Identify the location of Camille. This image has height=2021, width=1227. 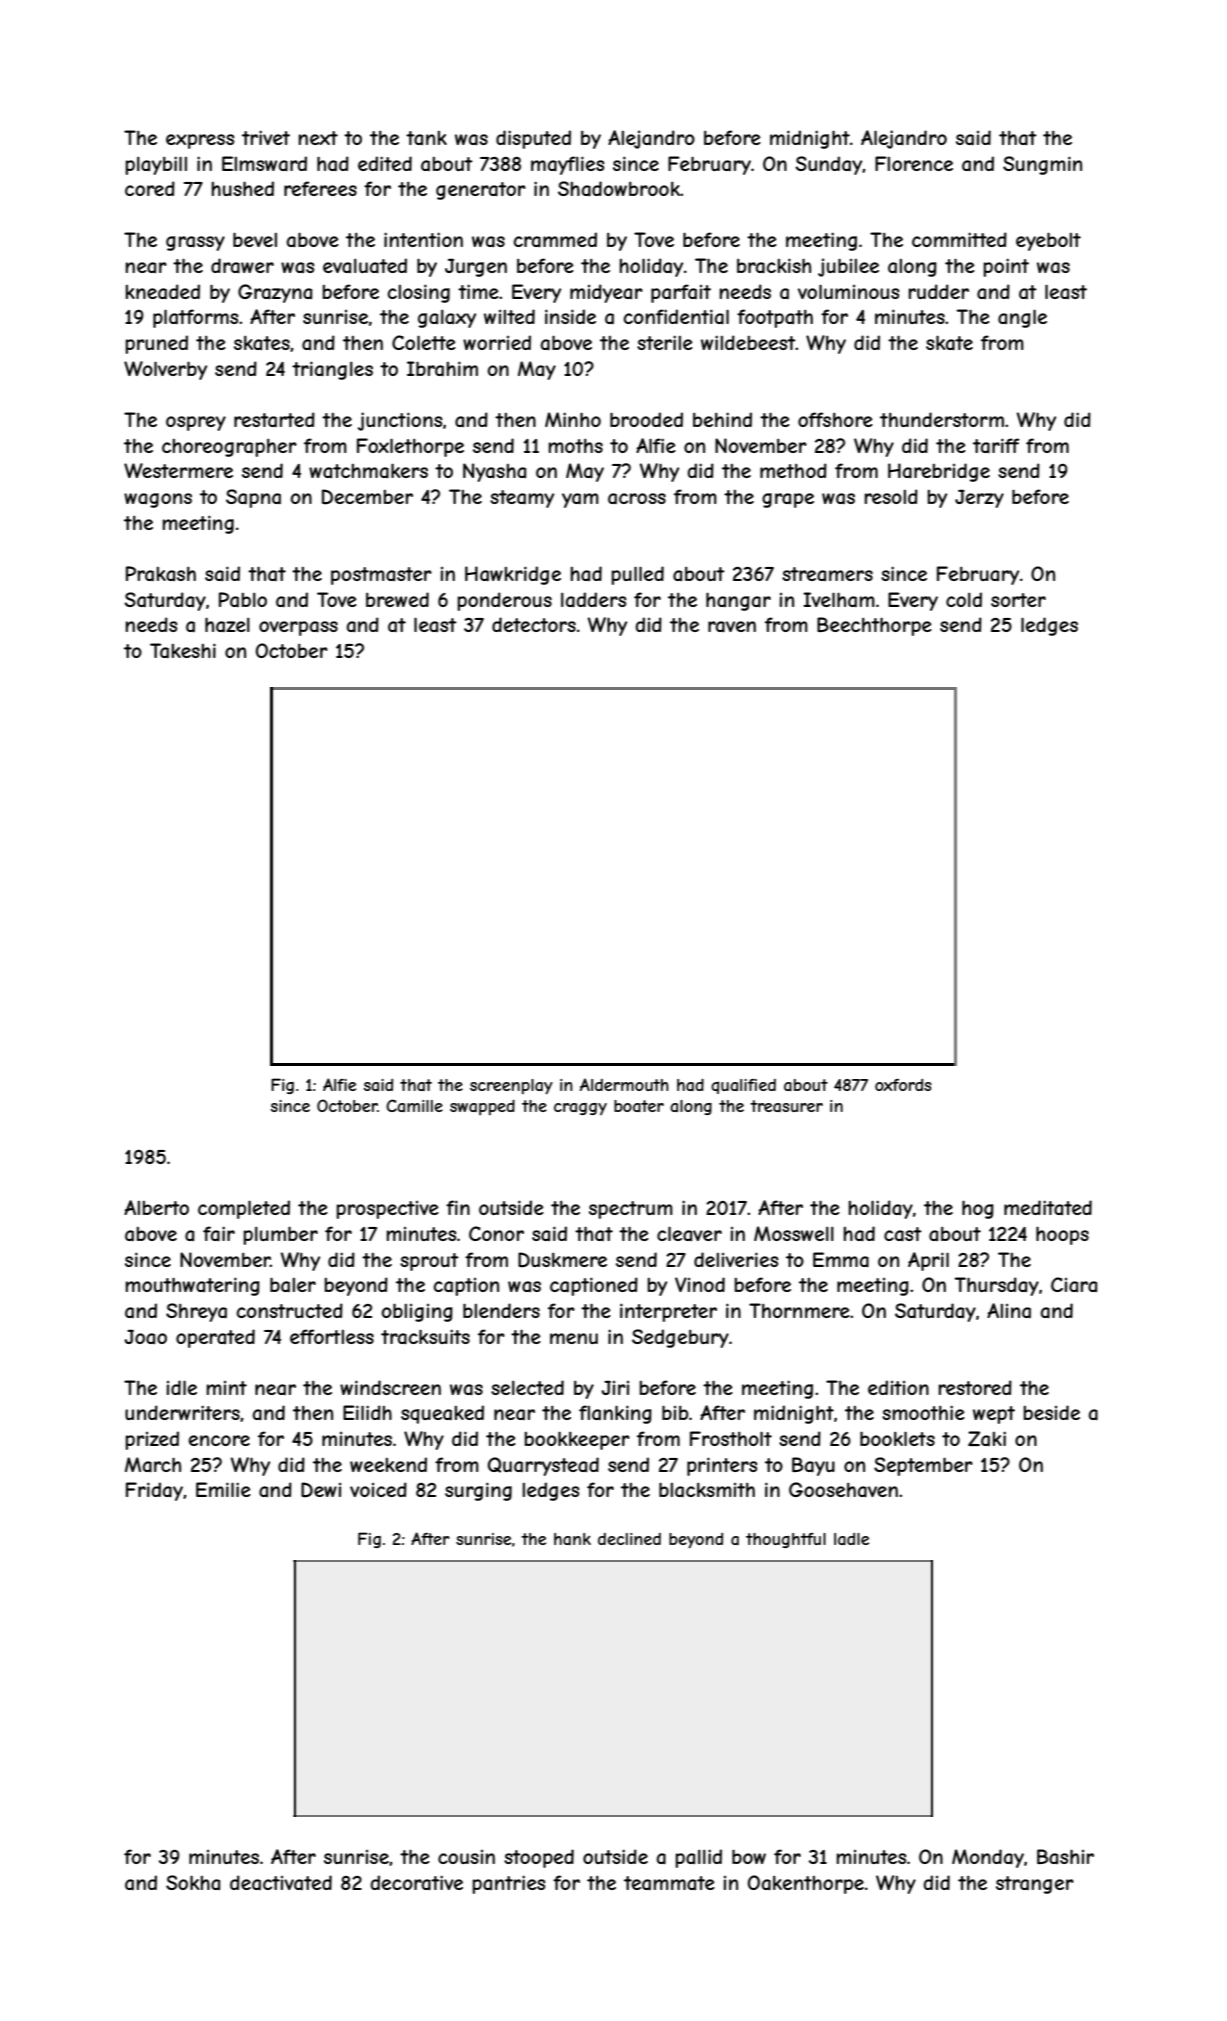
(414, 1105).
